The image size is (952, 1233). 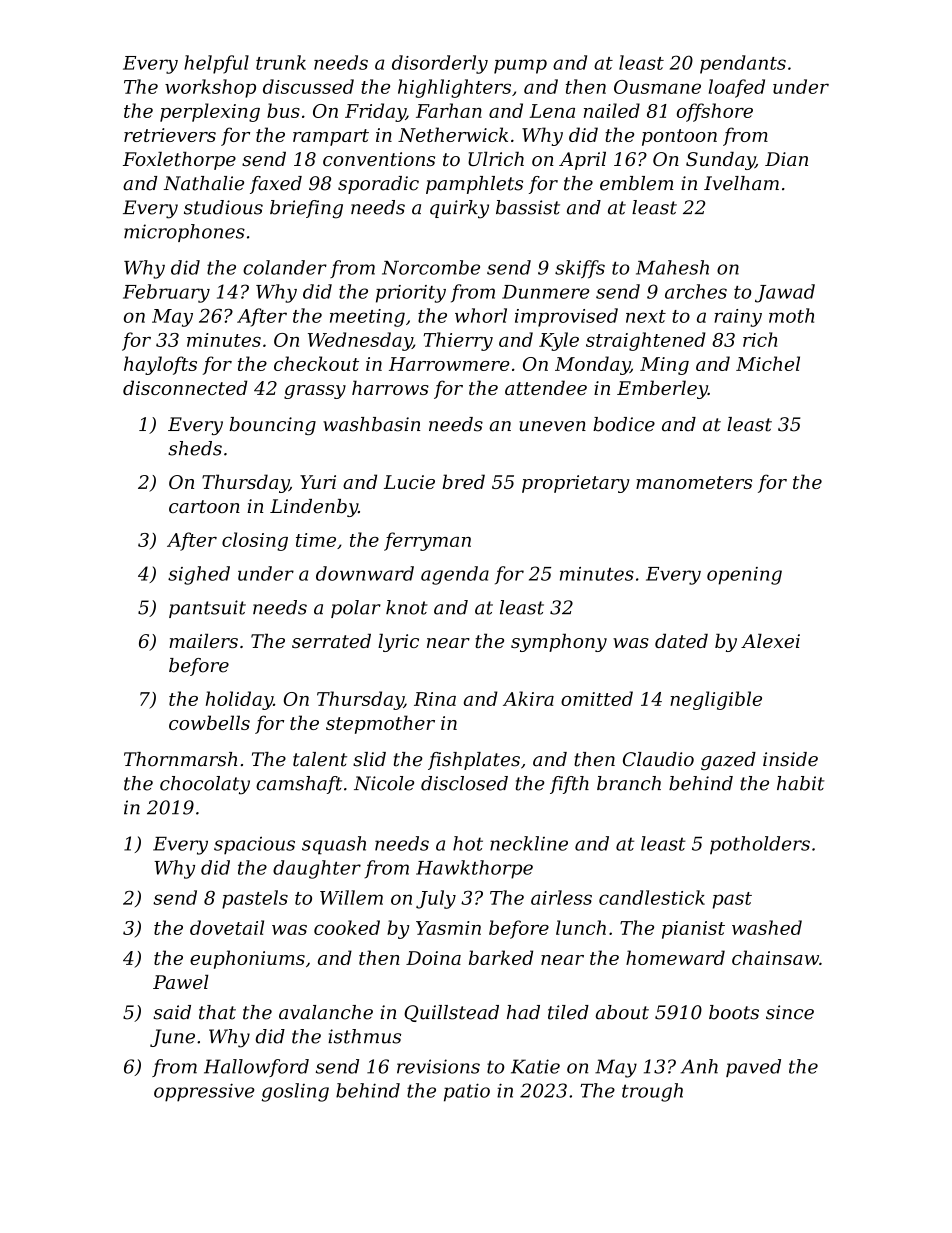 What do you see at coordinates (694, 482) in the screenshot?
I see `manometers` at bounding box center [694, 482].
